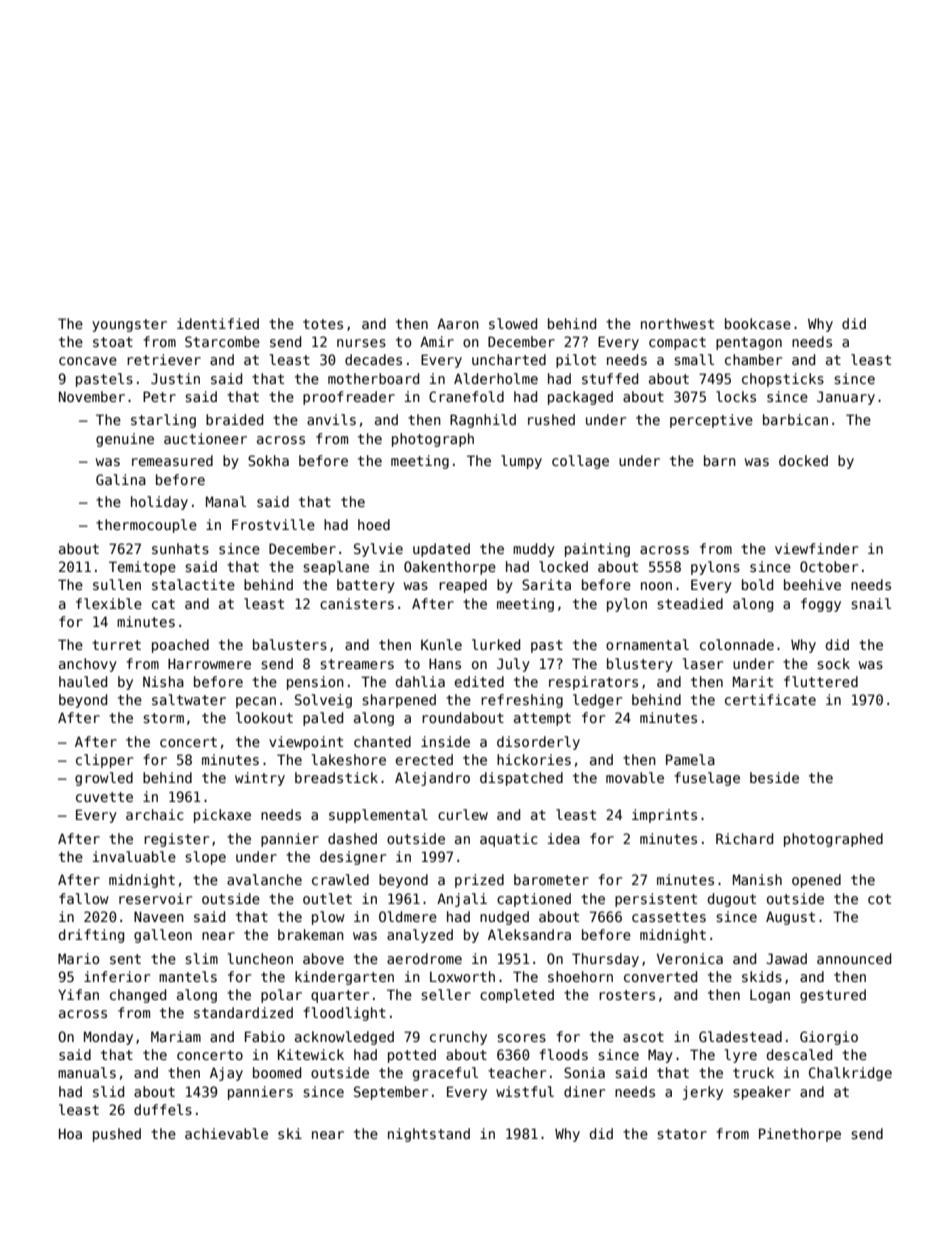 The height and width of the page is (1233, 952). What do you see at coordinates (234, 419) in the page?
I see `braided` at bounding box center [234, 419].
